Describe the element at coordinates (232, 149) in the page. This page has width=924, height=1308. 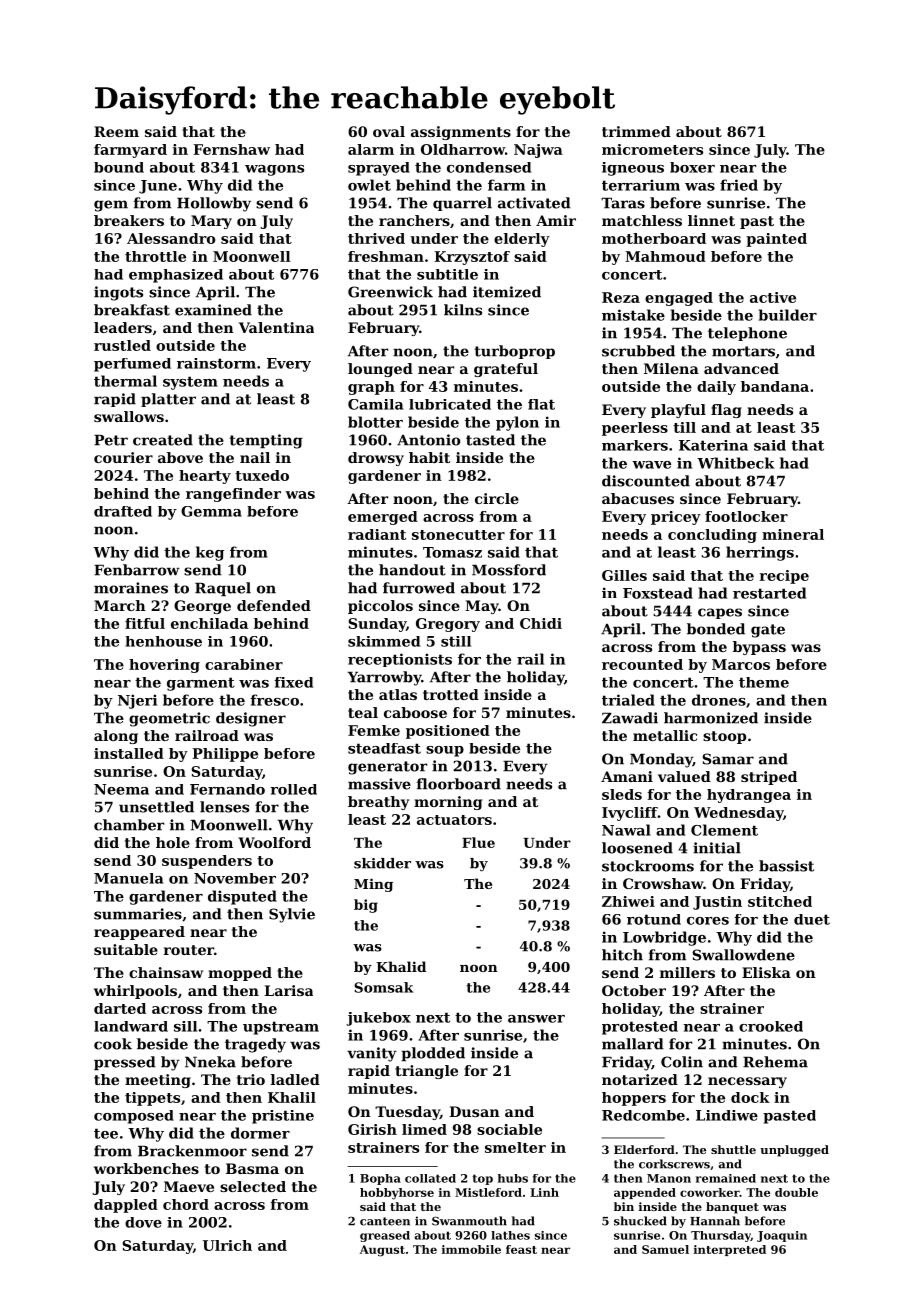
I see `Fernshaw` at that location.
